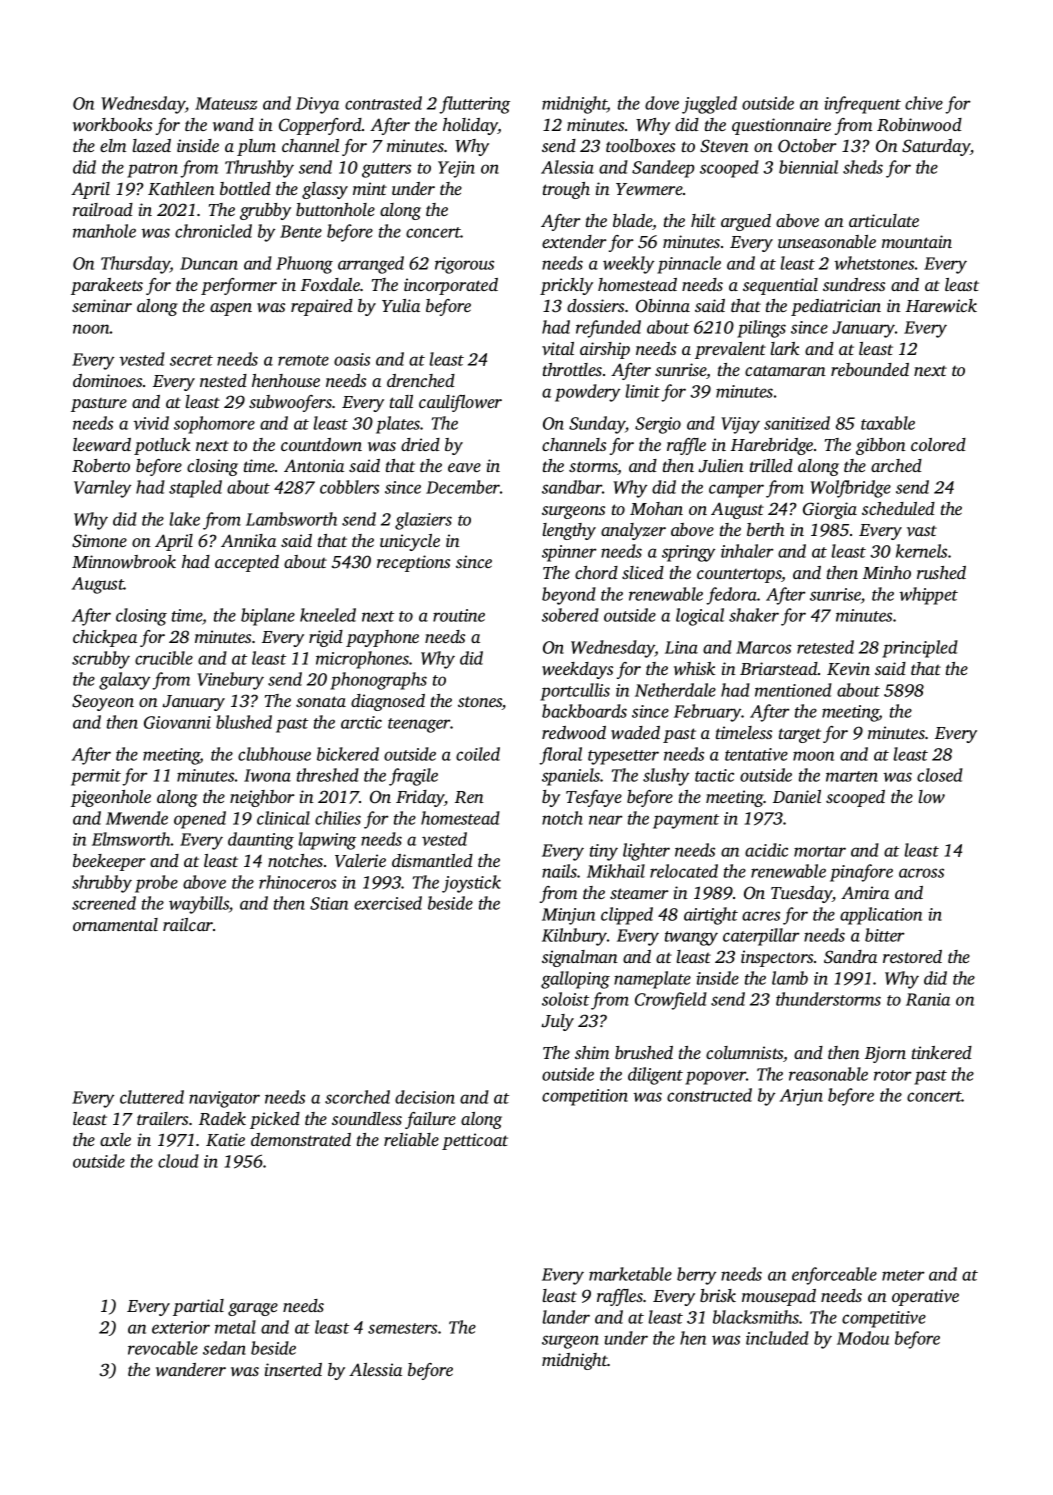  I want to click on stapled, so click(195, 489).
